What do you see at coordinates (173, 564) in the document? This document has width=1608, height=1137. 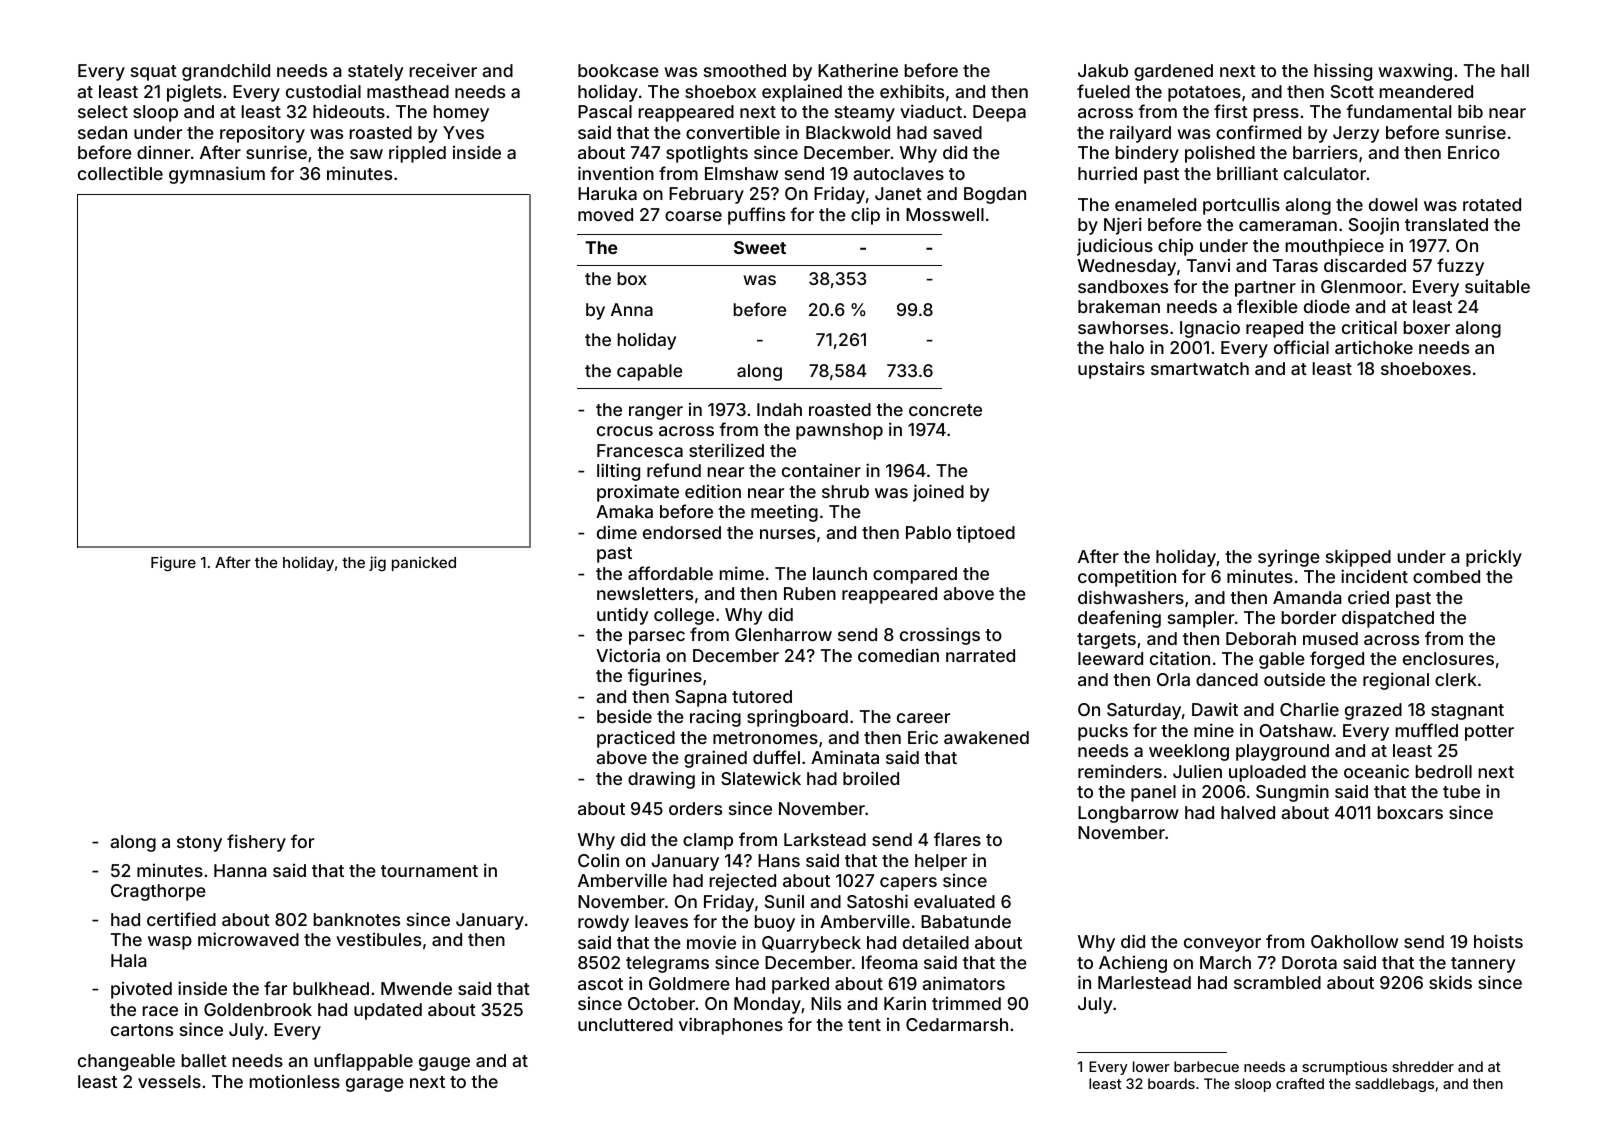 I see `Figure` at bounding box center [173, 564].
